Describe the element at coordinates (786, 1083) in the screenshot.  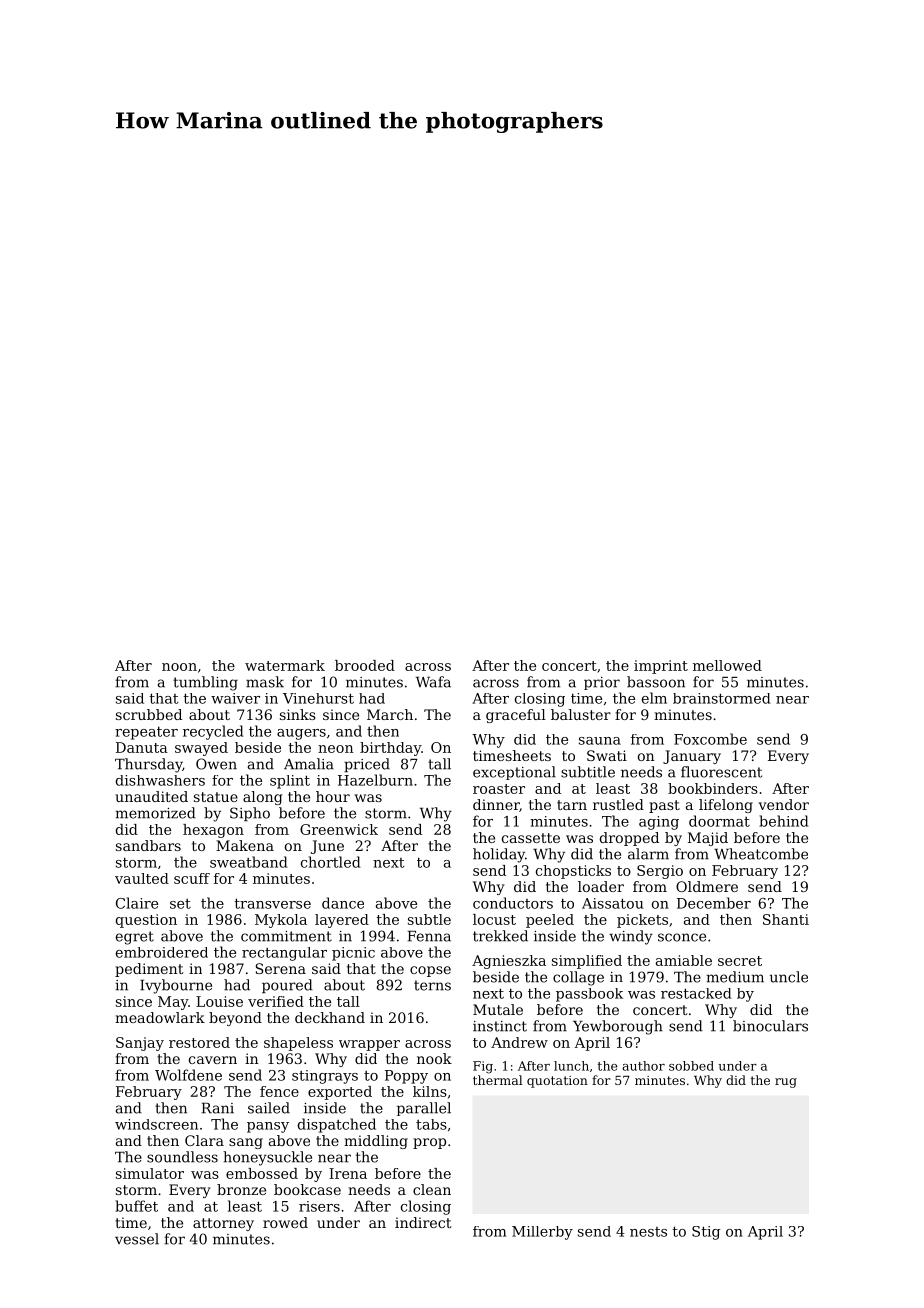
I see `rug` at that location.
